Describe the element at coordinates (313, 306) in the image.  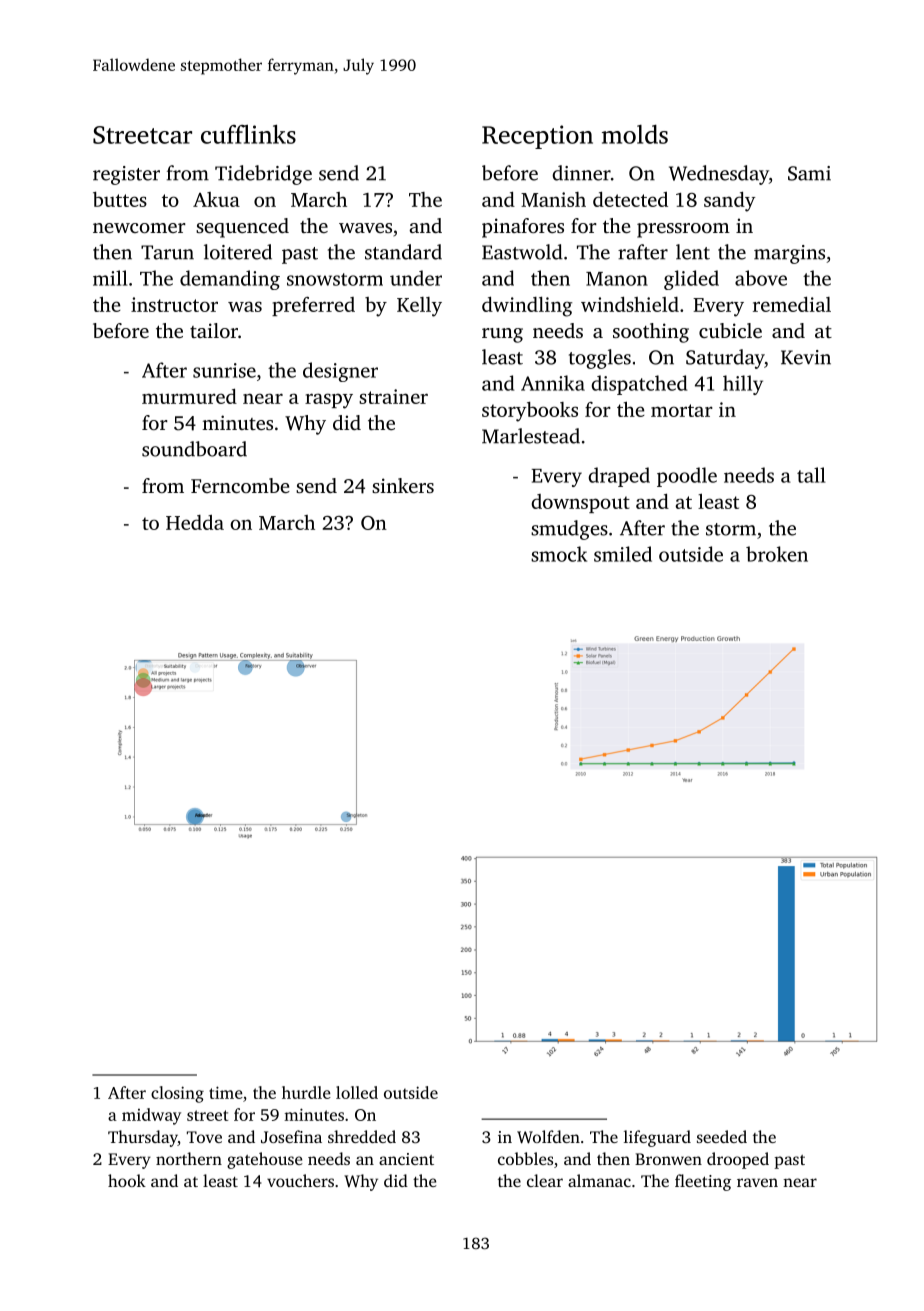
I see `preferred` at that location.
